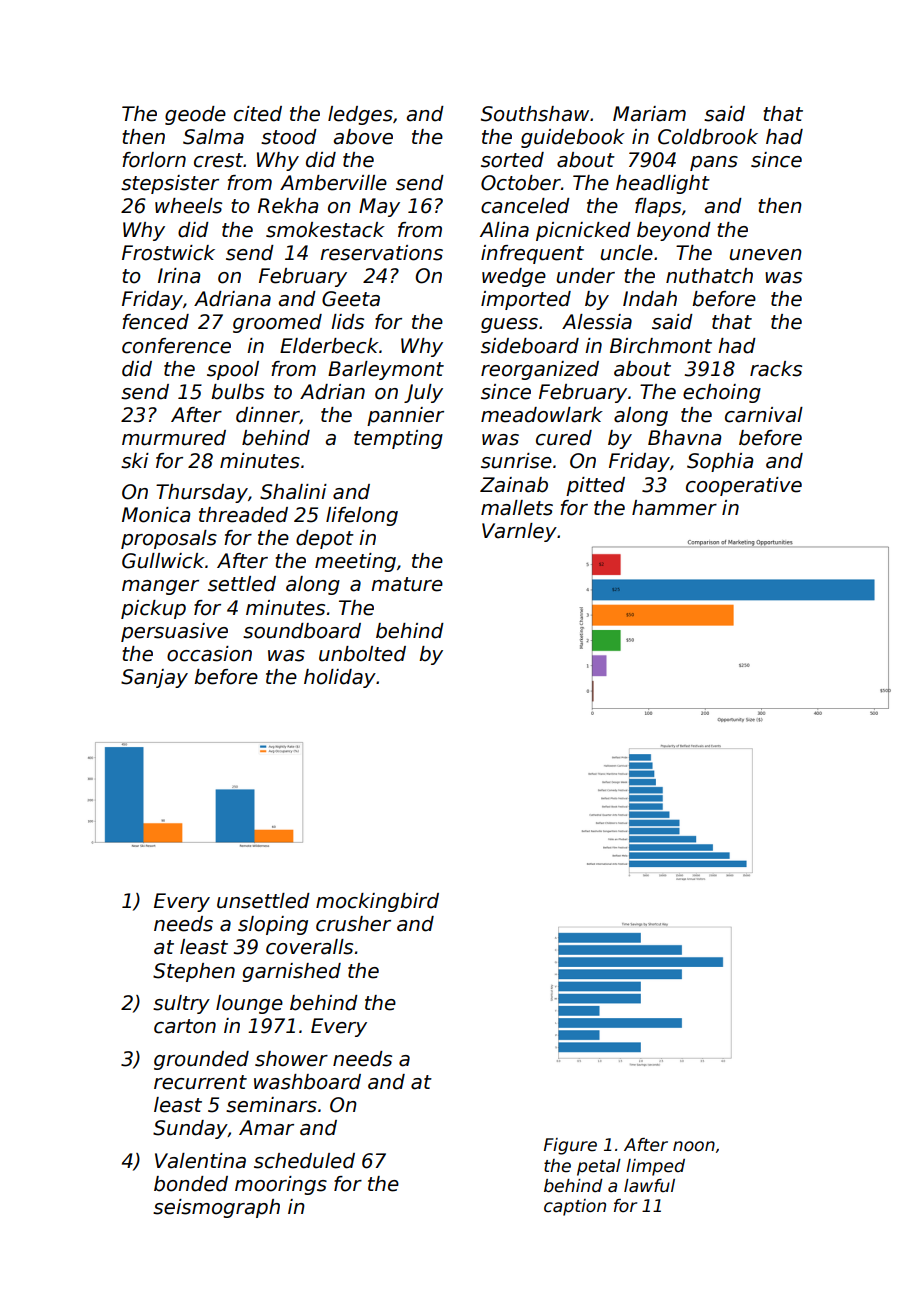 The image size is (924, 1311). What do you see at coordinates (185, 1026) in the page?
I see `carton` at bounding box center [185, 1026].
